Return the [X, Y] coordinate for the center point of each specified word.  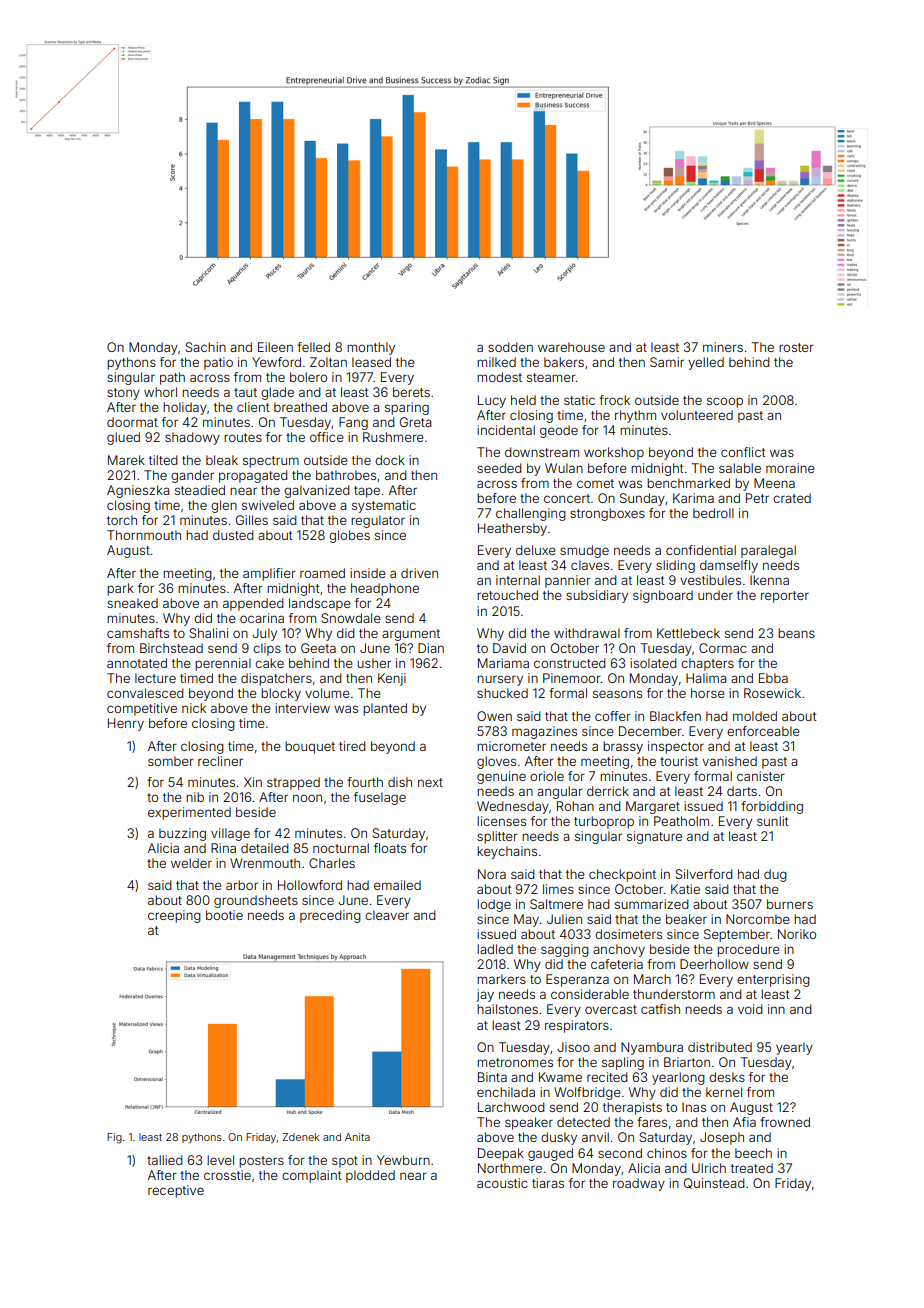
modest [499, 377]
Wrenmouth [265, 863]
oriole [547, 776]
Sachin [205, 347]
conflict [743, 452]
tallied [165, 1160]
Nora [492, 874]
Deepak [501, 1154]
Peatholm [681, 821]
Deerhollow [714, 964]
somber [171, 761]
